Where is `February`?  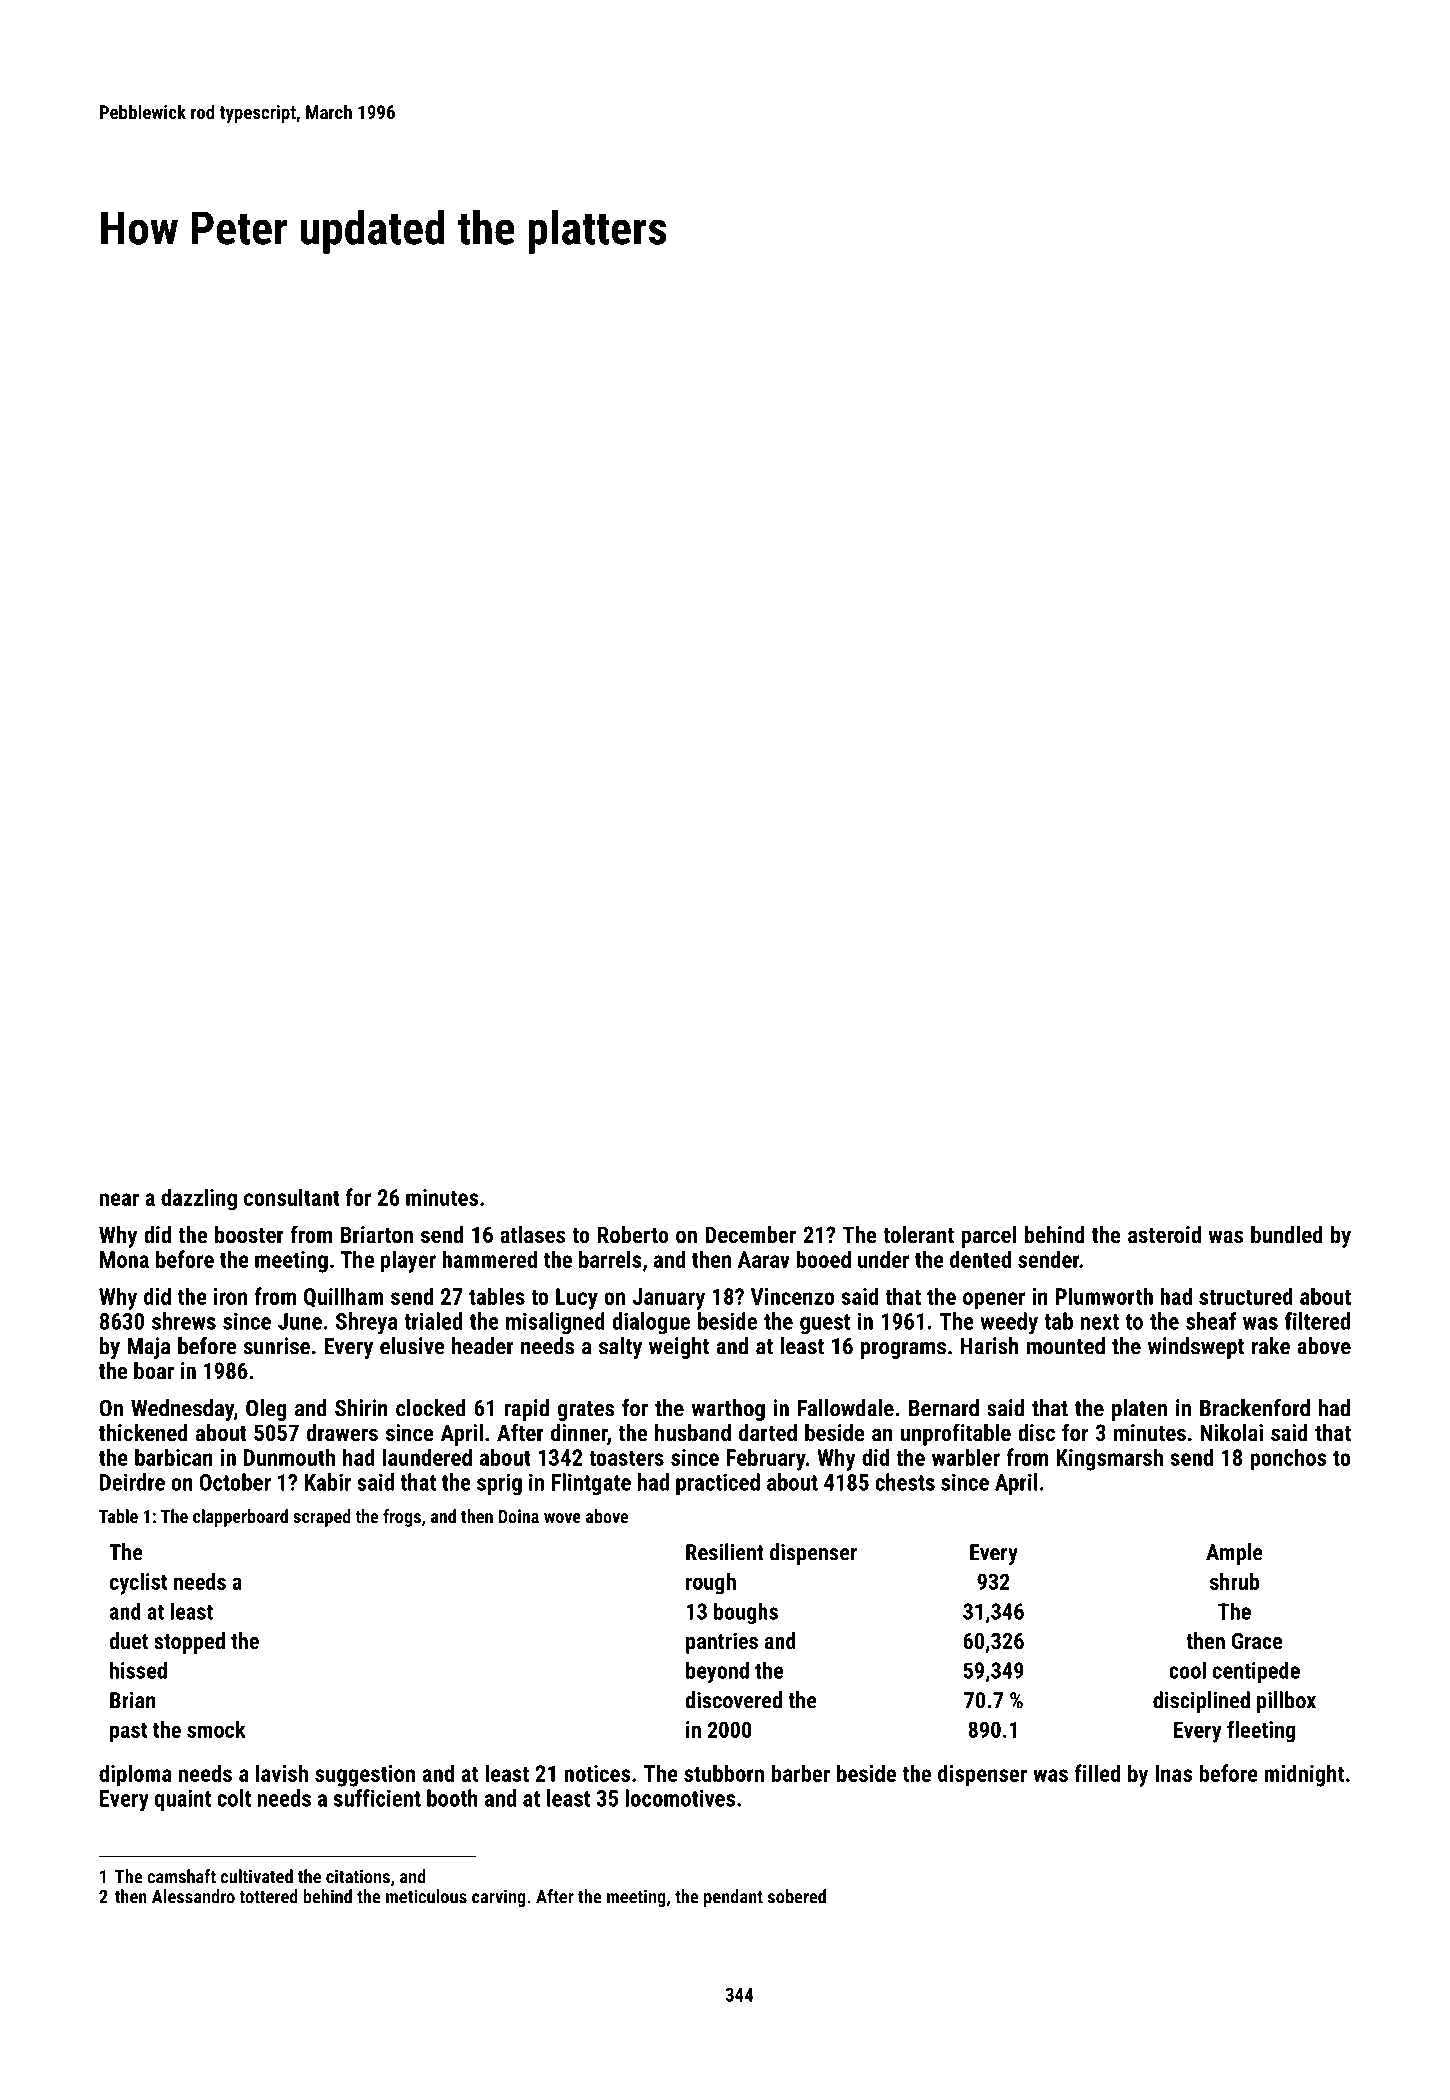 February is located at coordinates (766, 1459).
